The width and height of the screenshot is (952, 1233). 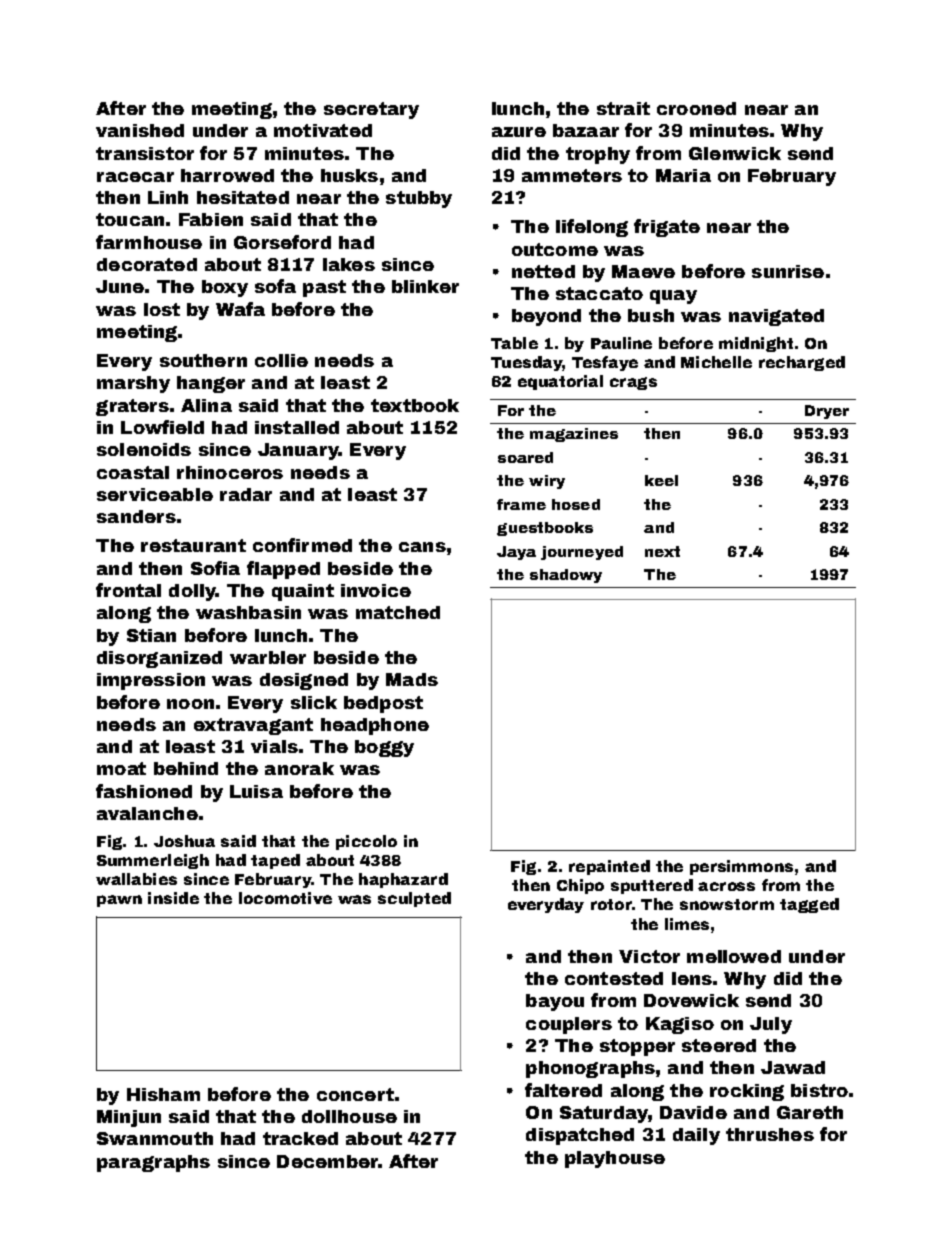 What do you see at coordinates (734, 956) in the screenshot?
I see `mellowed` at bounding box center [734, 956].
